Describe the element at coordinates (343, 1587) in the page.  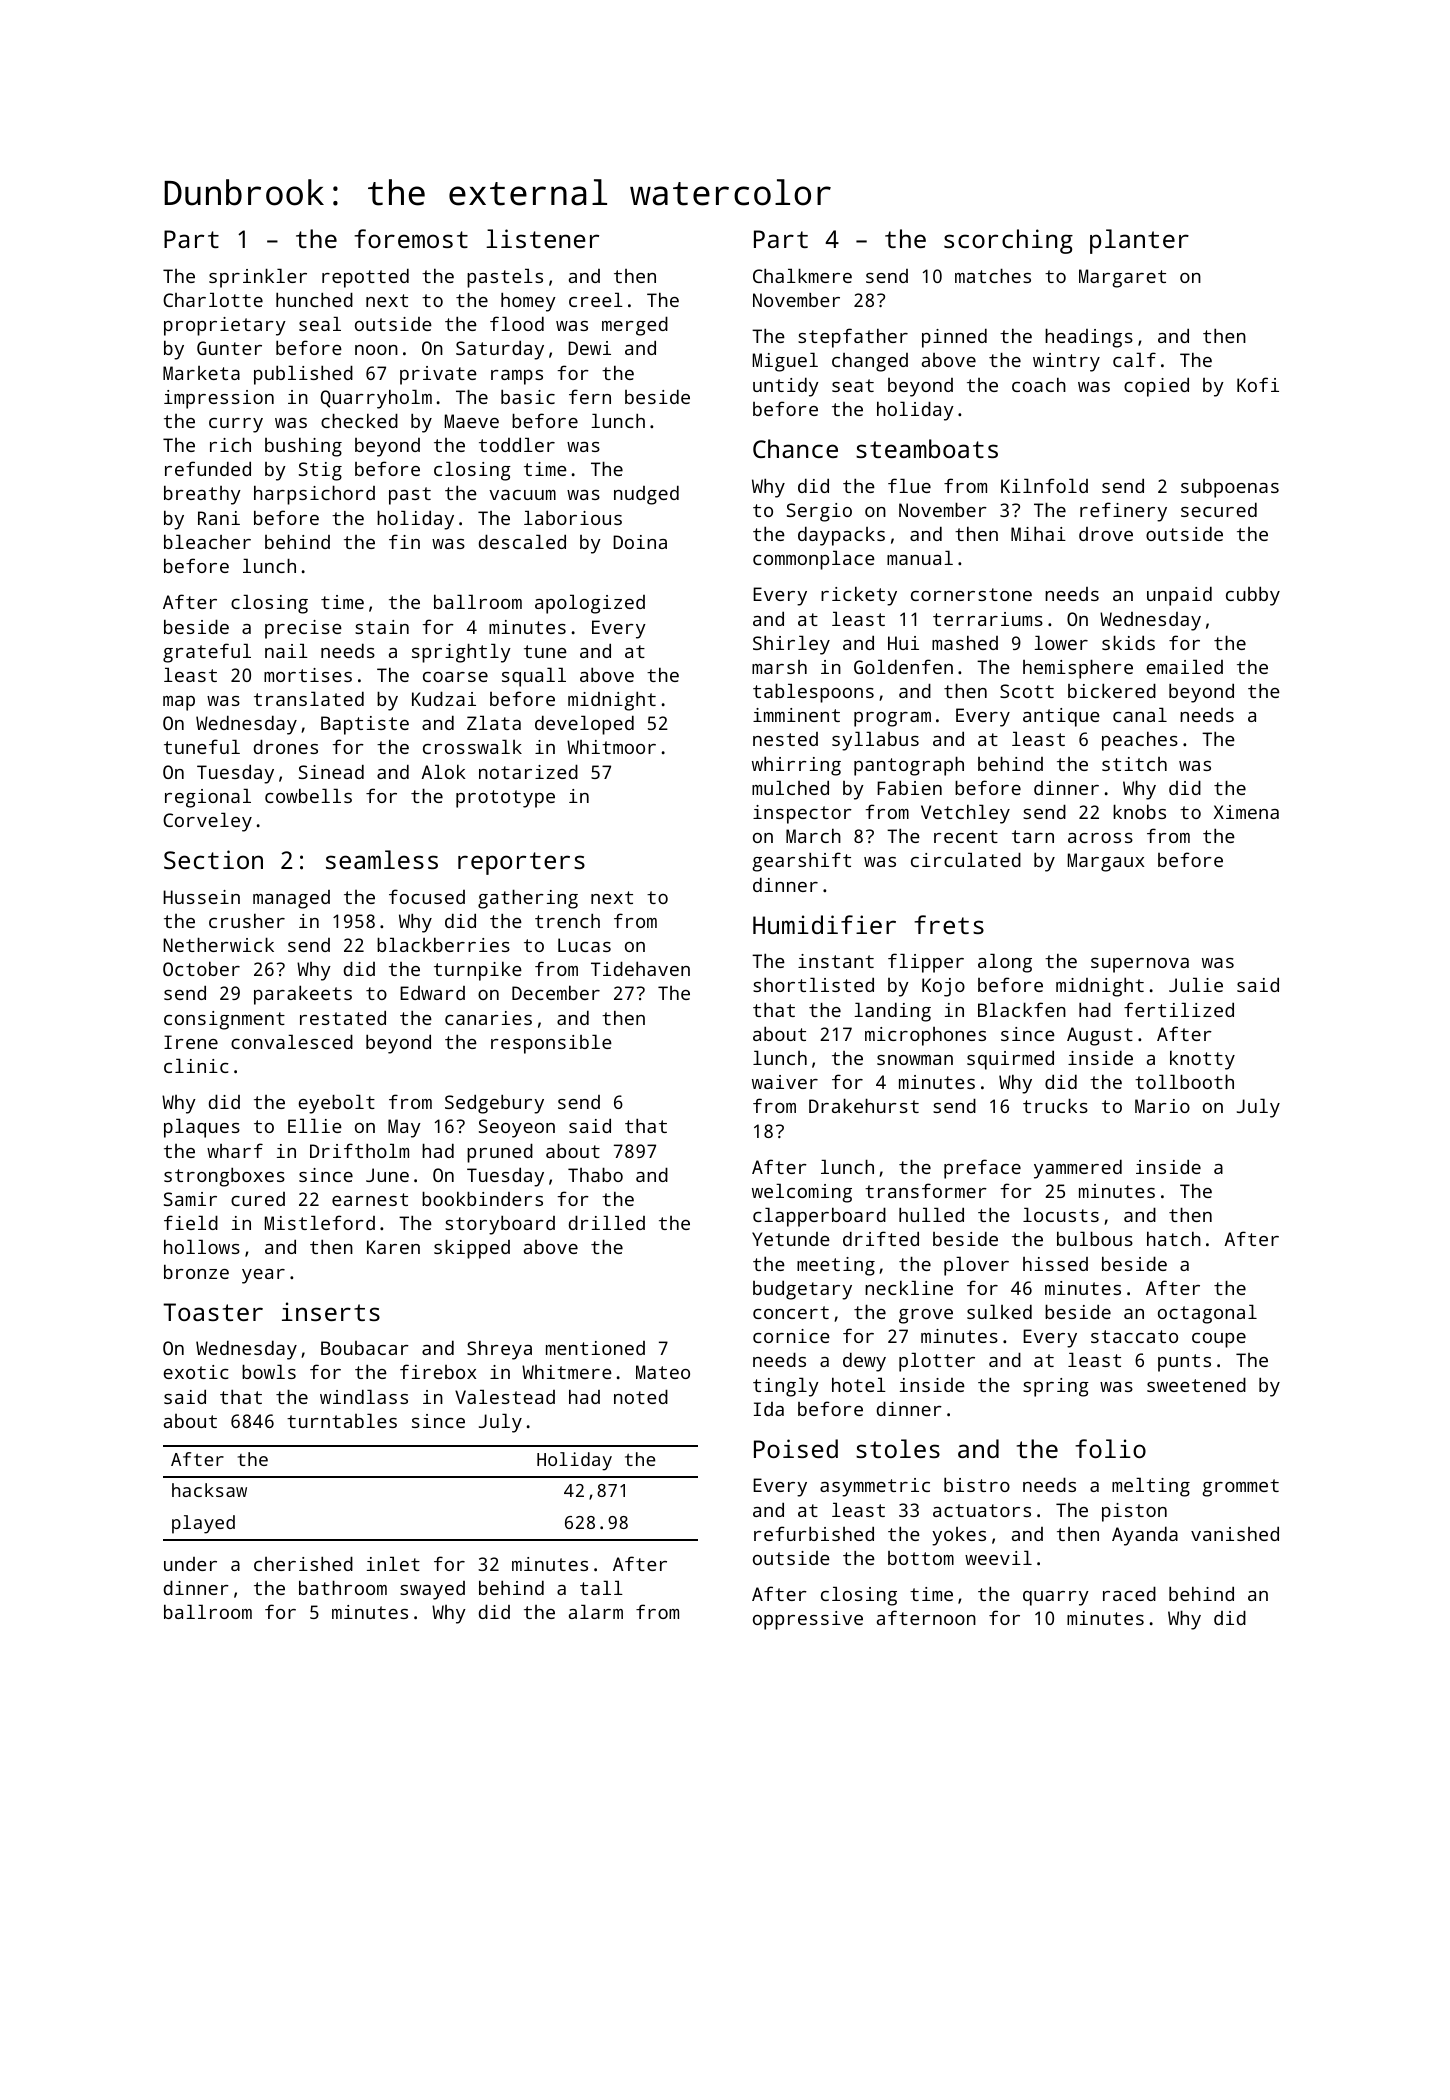
I see `bathroom` at that location.
